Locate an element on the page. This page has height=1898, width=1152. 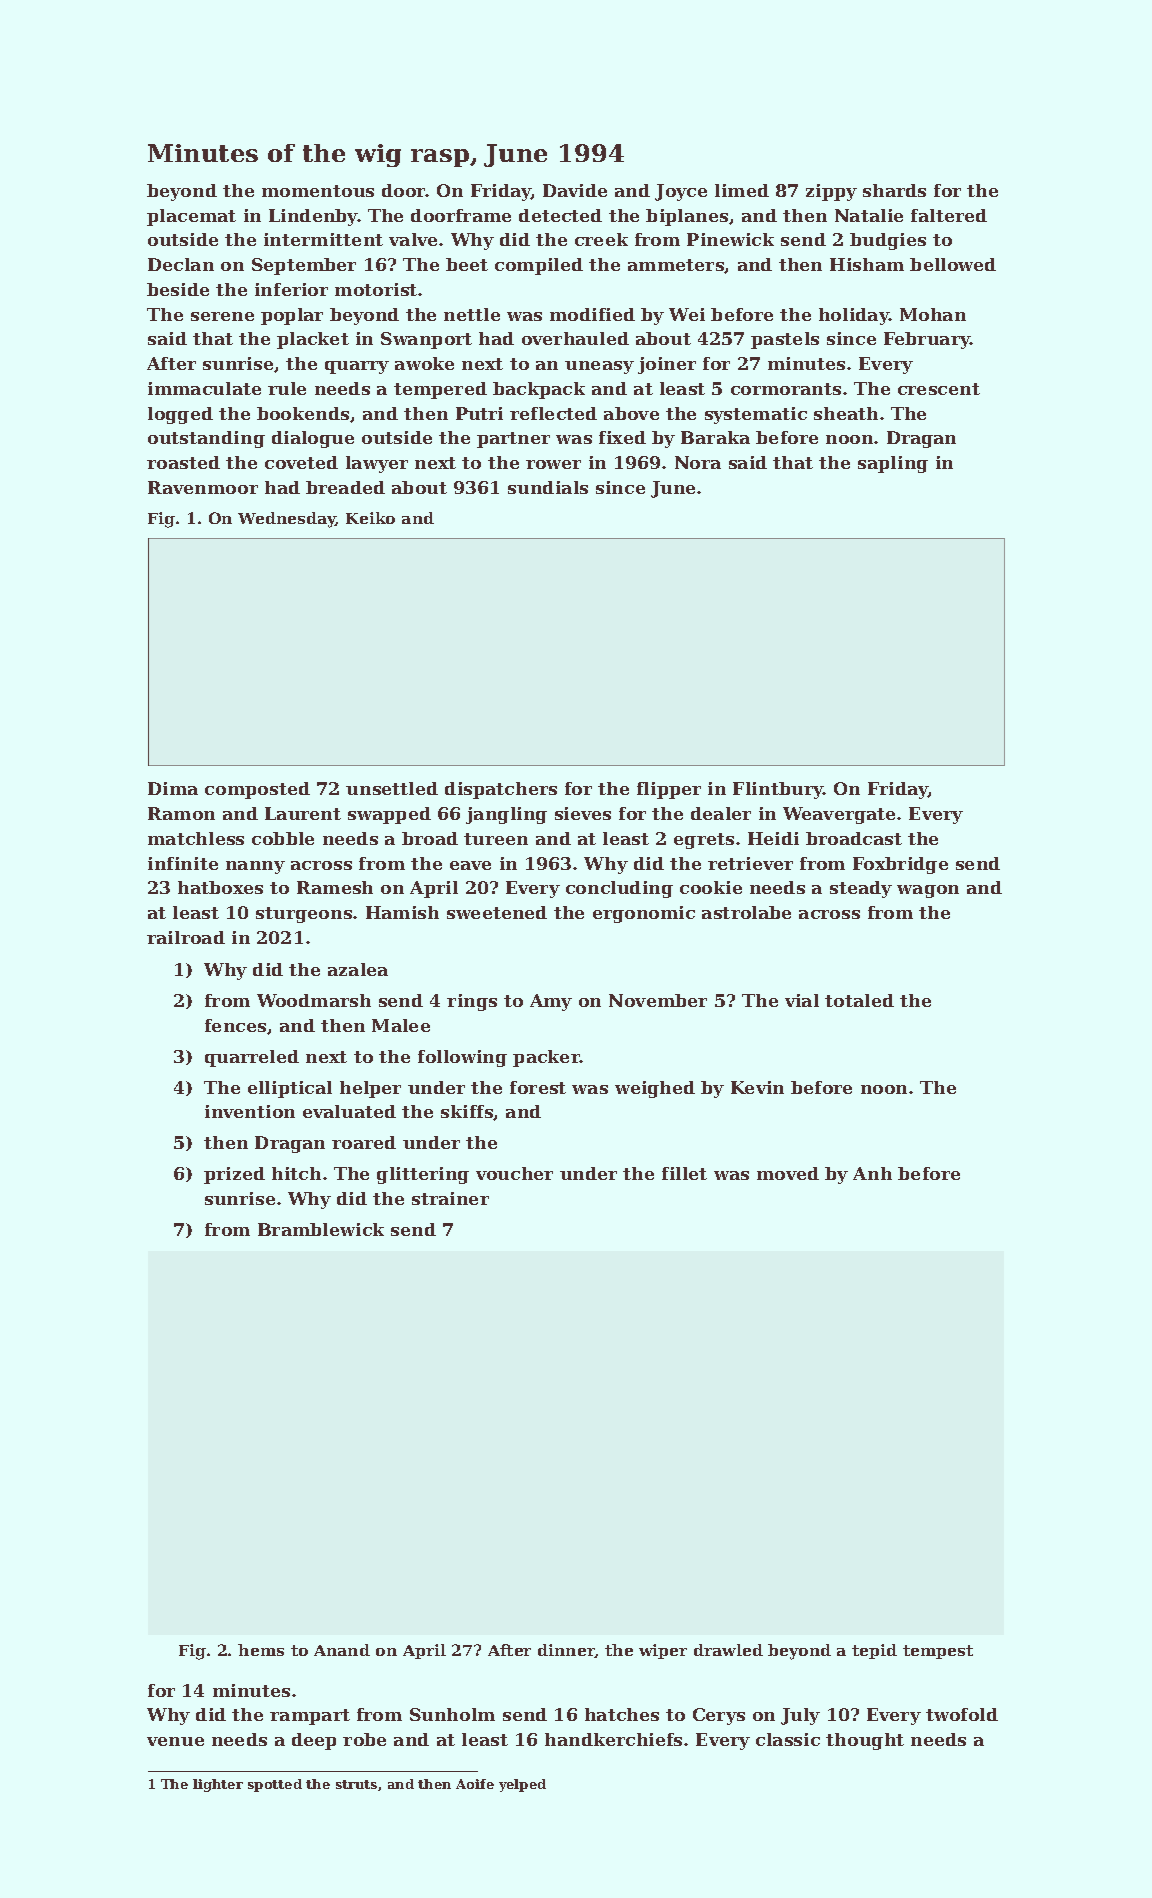
Aoife is located at coordinates (475, 1784).
